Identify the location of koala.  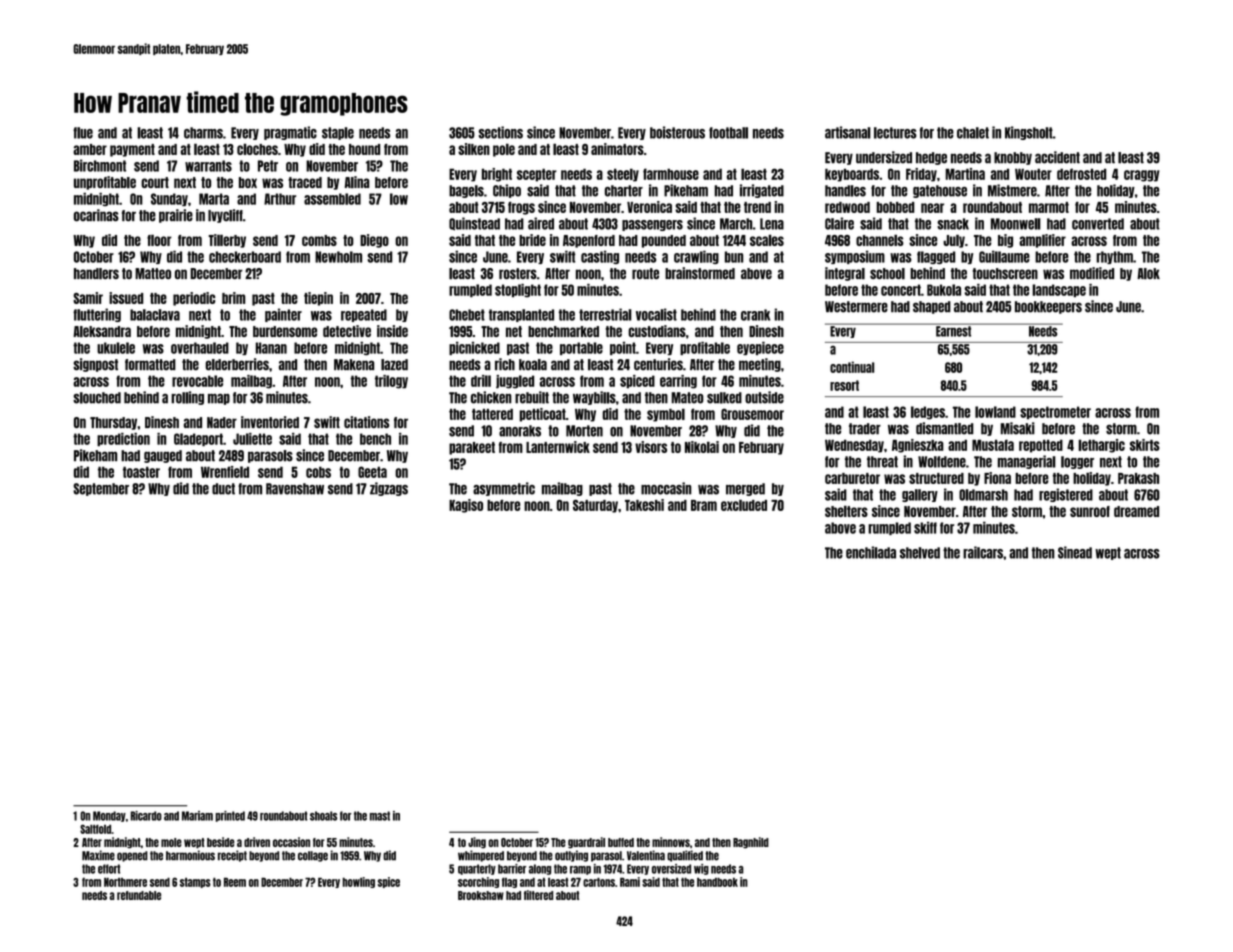
(533, 365).
